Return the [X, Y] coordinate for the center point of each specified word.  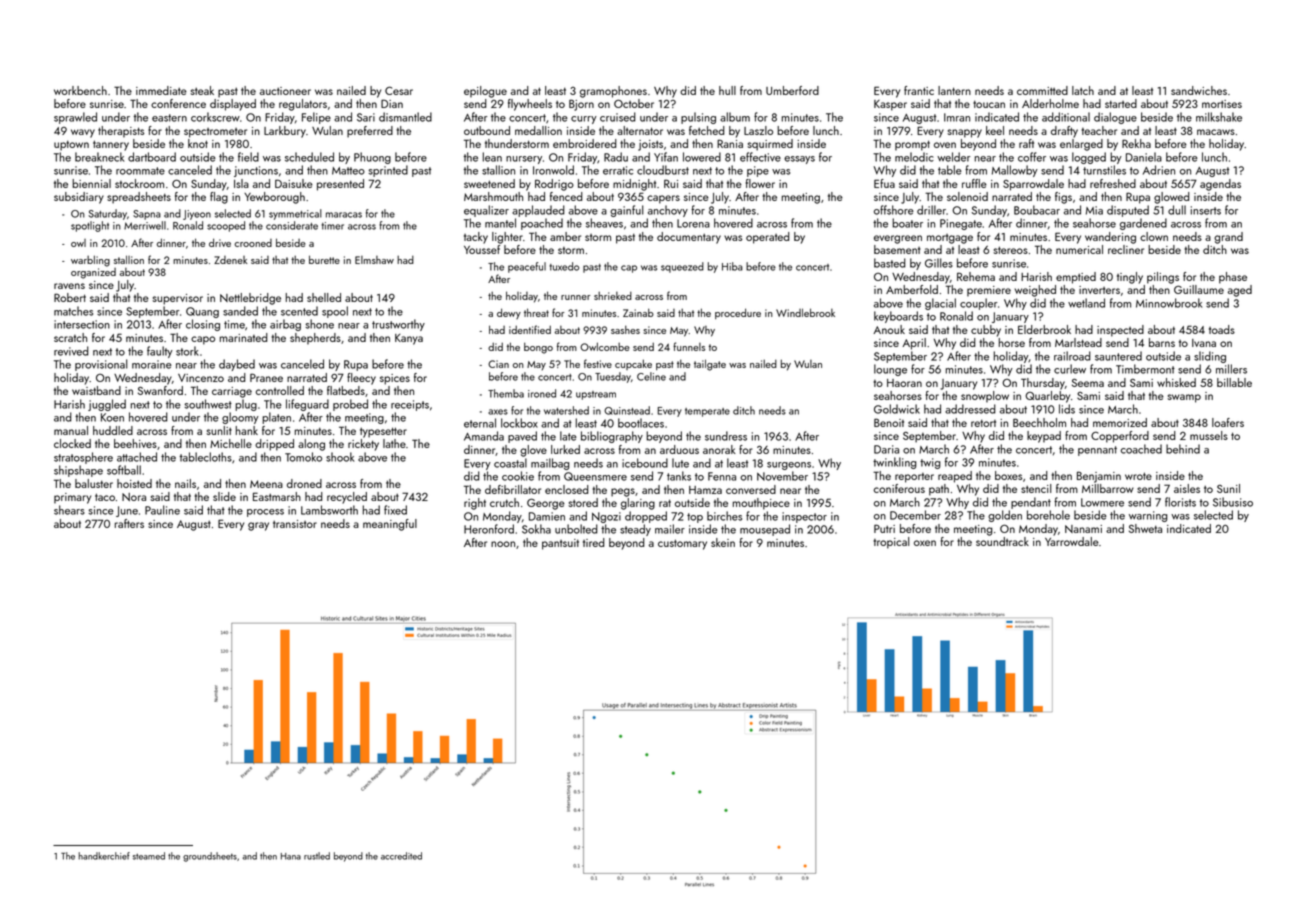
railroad [1072, 356]
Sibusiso [1233, 502]
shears [69, 510]
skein [723, 542]
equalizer [486, 211]
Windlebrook [805, 312]
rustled [317, 856]
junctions [256, 171]
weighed [1035, 291]
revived [71, 351]
